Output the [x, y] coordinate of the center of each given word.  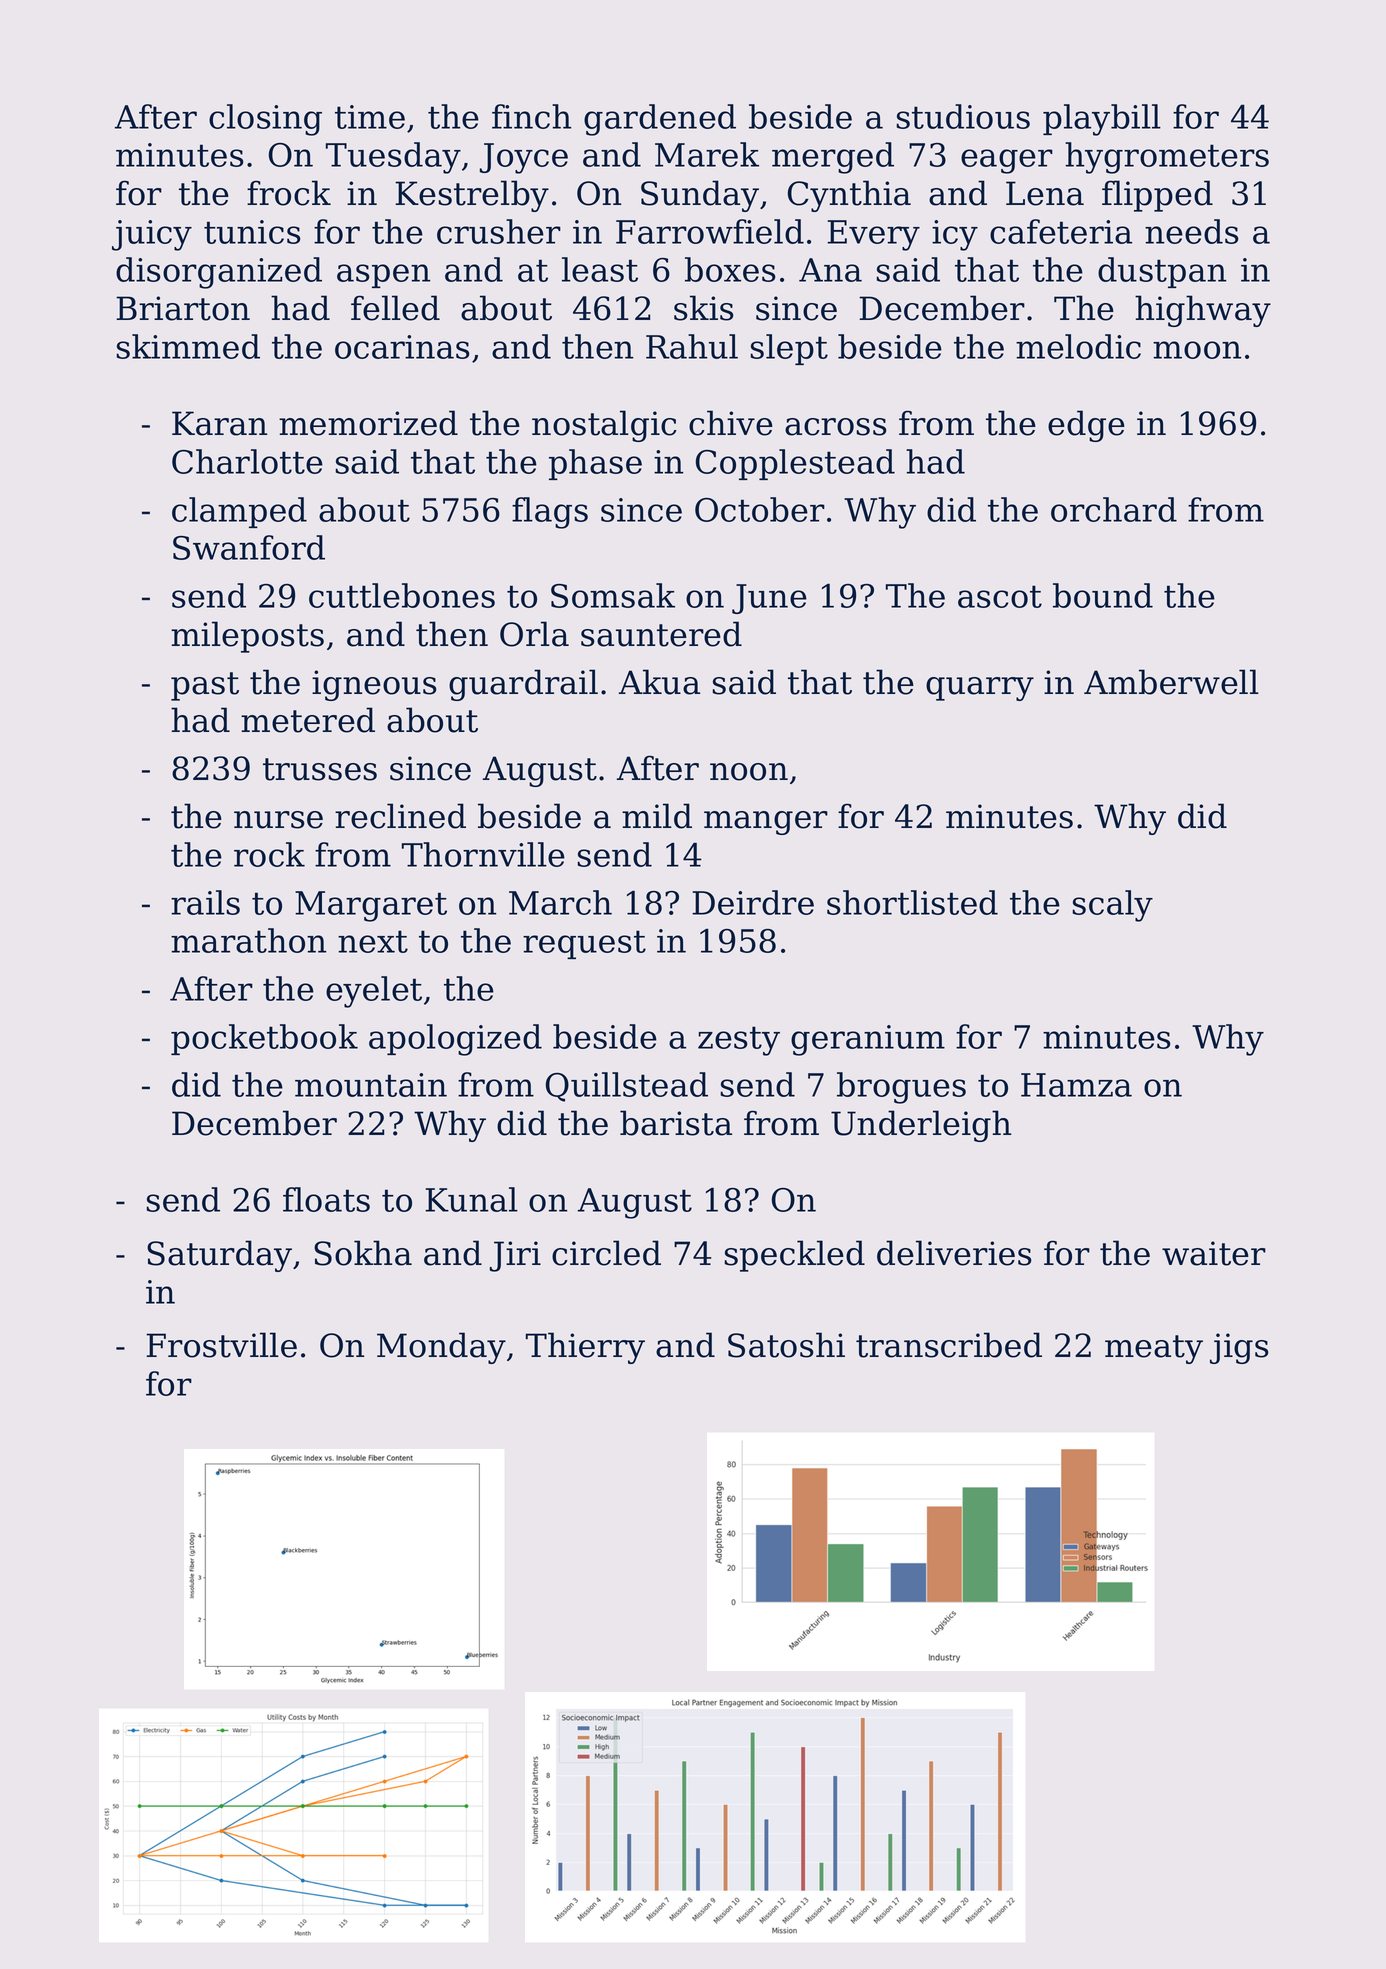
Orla [534, 634]
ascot [1000, 596]
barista [676, 1123]
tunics [252, 232]
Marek [707, 154]
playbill [1102, 120]
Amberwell [1171, 682]
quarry [980, 689]
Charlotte [247, 461]
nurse [278, 820]
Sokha [363, 1253]
